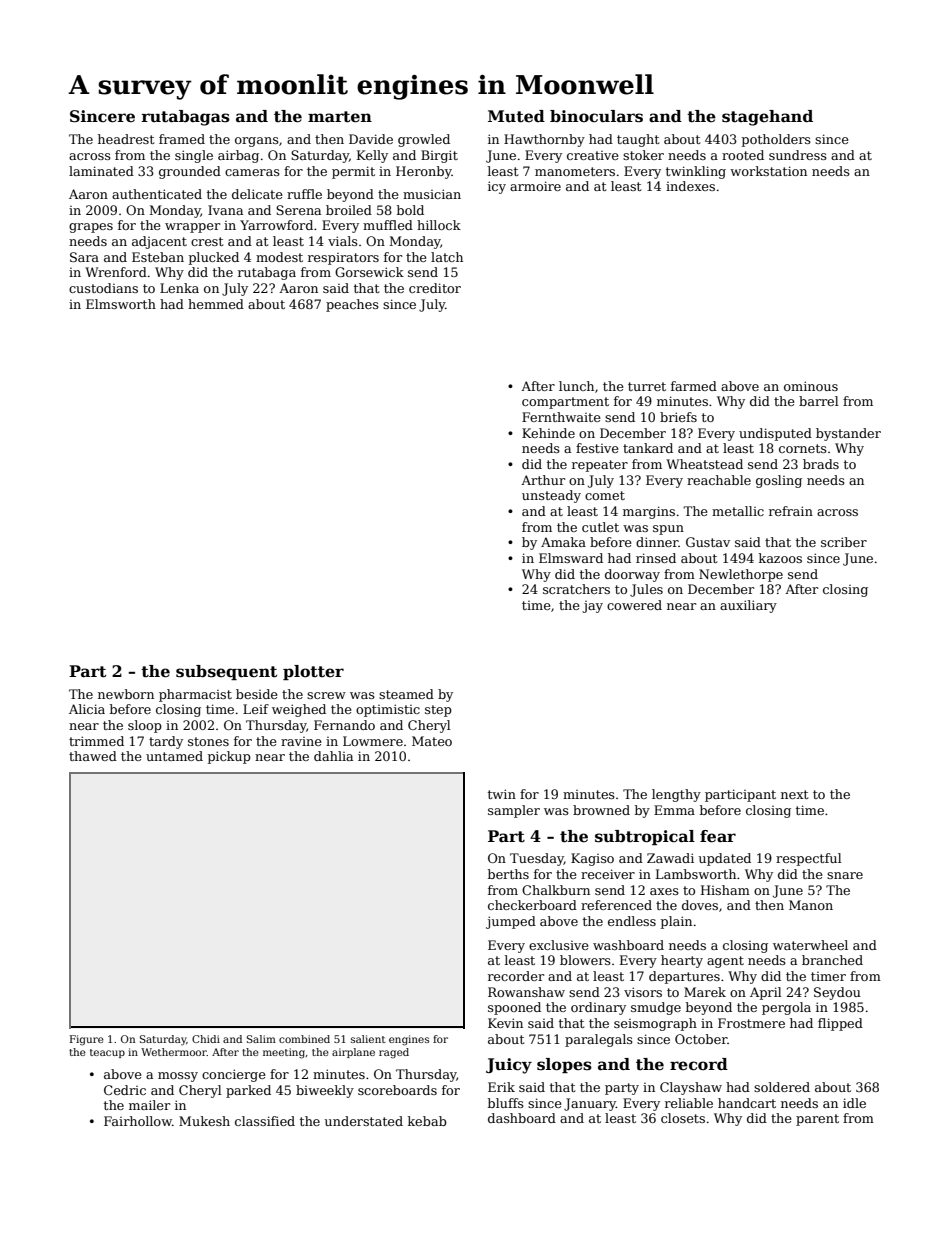 This screenshot has width=952, height=1233. What do you see at coordinates (121, 304) in the screenshot?
I see `Elmsworth` at bounding box center [121, 304].
